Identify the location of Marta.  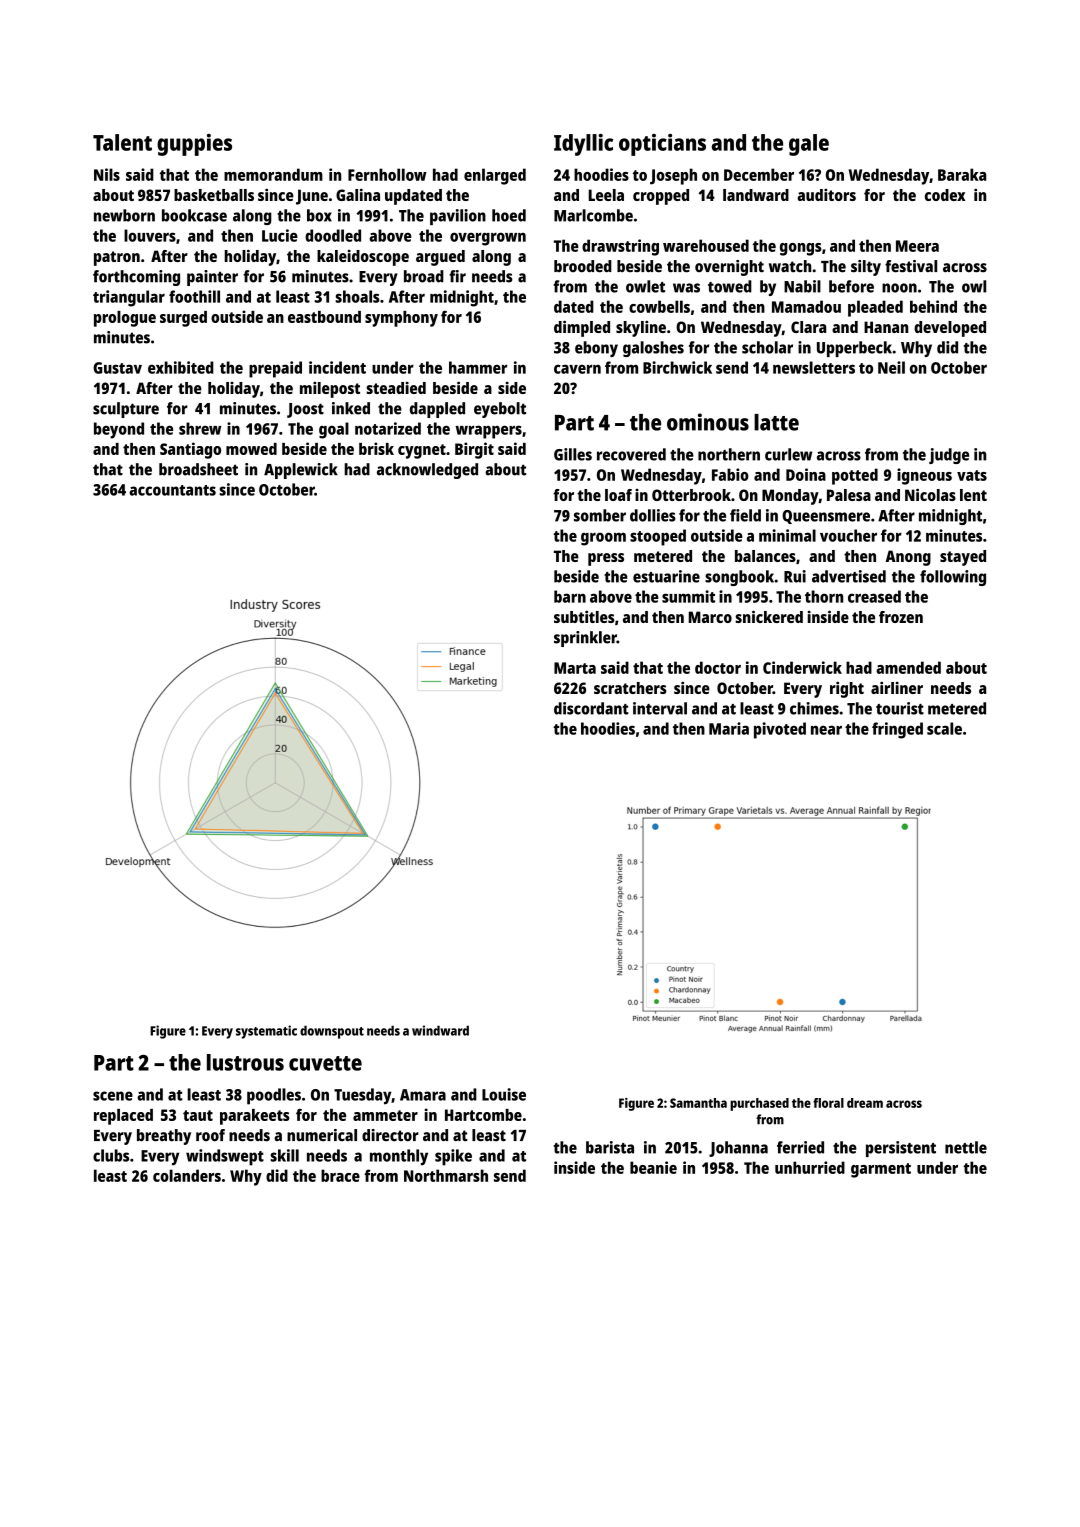
(575, 668).
